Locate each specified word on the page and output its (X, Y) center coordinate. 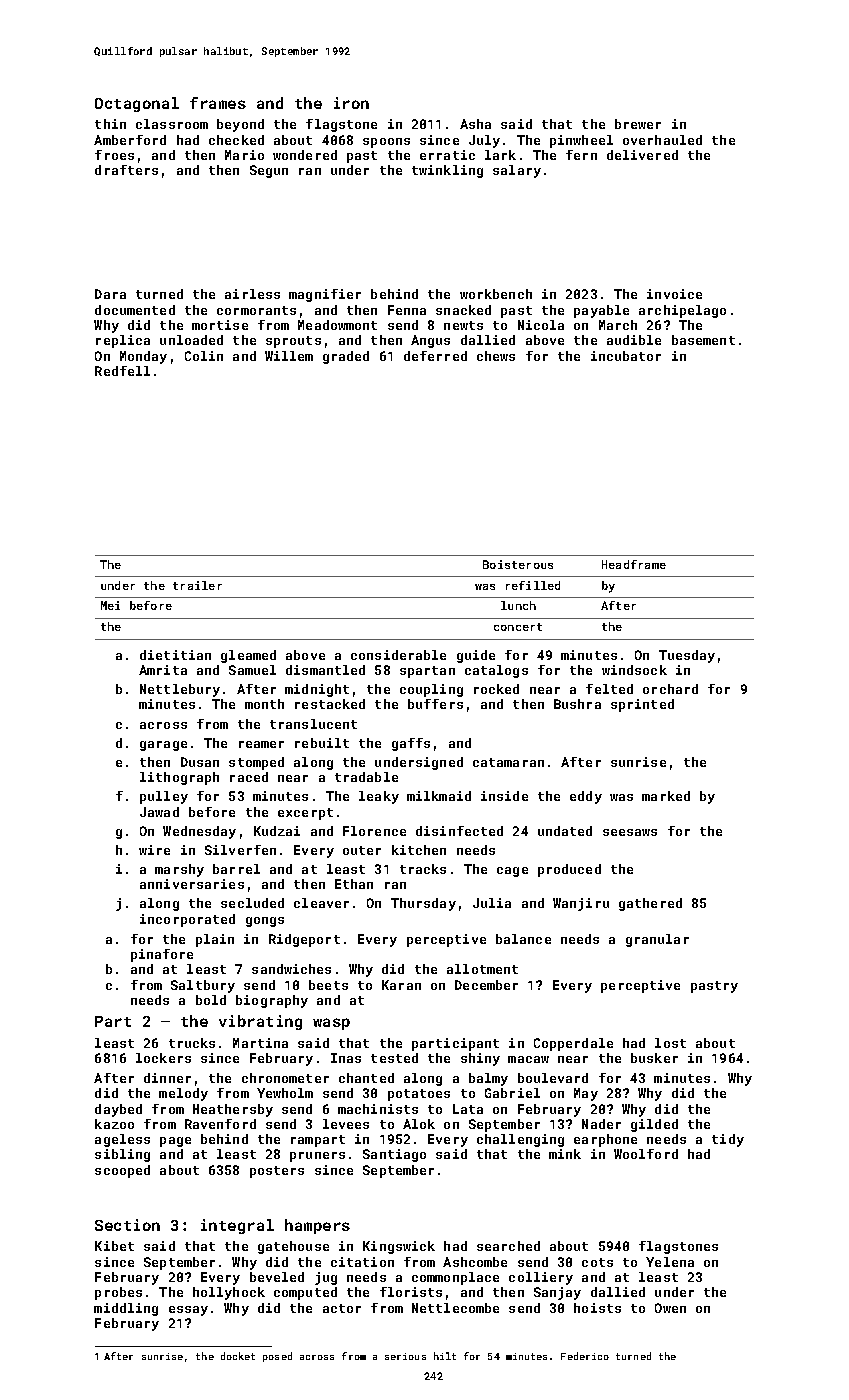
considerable (398, 655)
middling (126, 1309)
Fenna (407, 310)
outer (362, 850)
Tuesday (687, 656)
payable (601, 311)
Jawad (159, 812)
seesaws (630, 832)
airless (252, 294)
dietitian (175, 655)
